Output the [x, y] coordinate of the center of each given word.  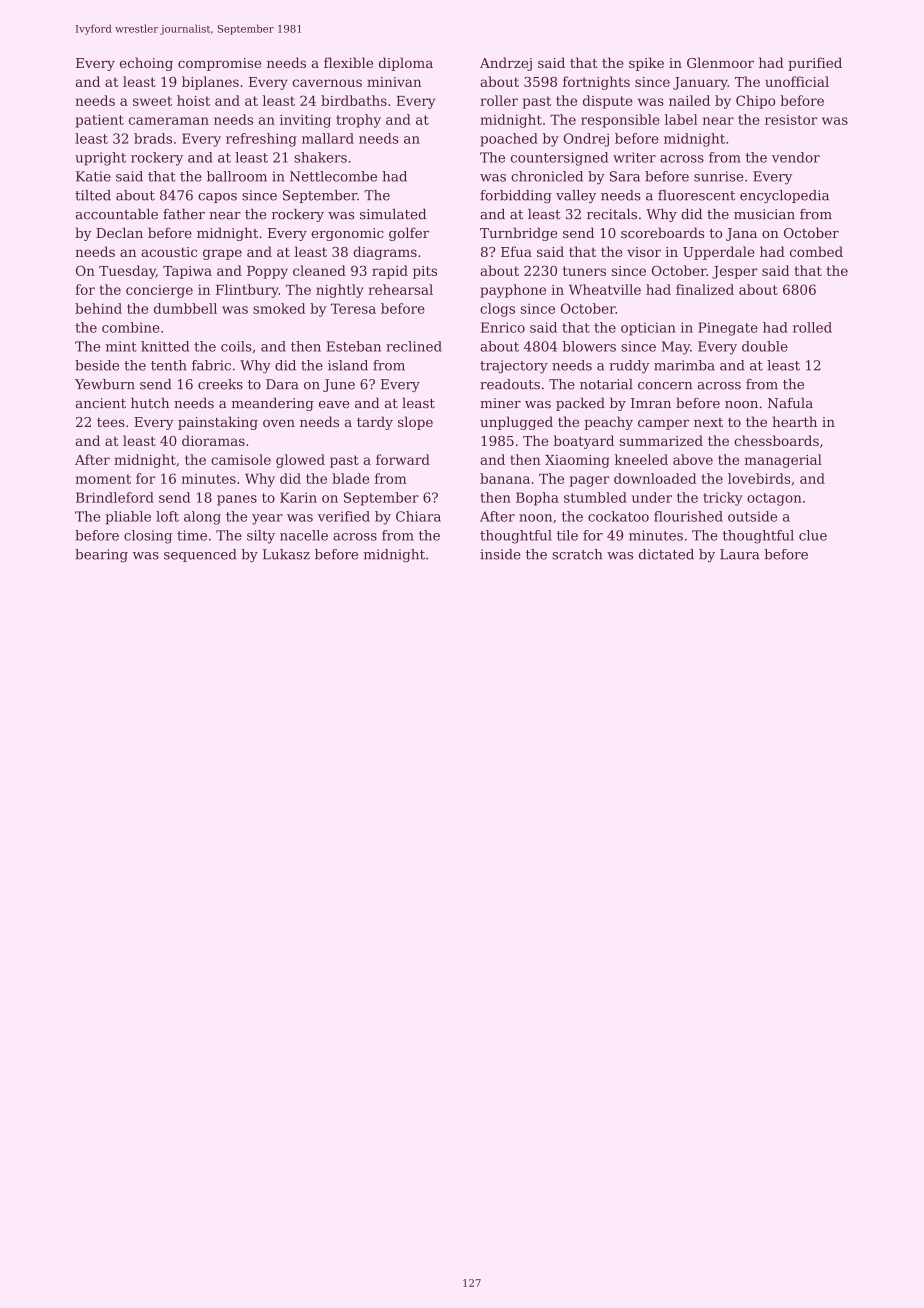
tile [567, 535]
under [652, 497]
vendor [796, 157]
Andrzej [506, 64]
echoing [146, 64]
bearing [101, 556]
